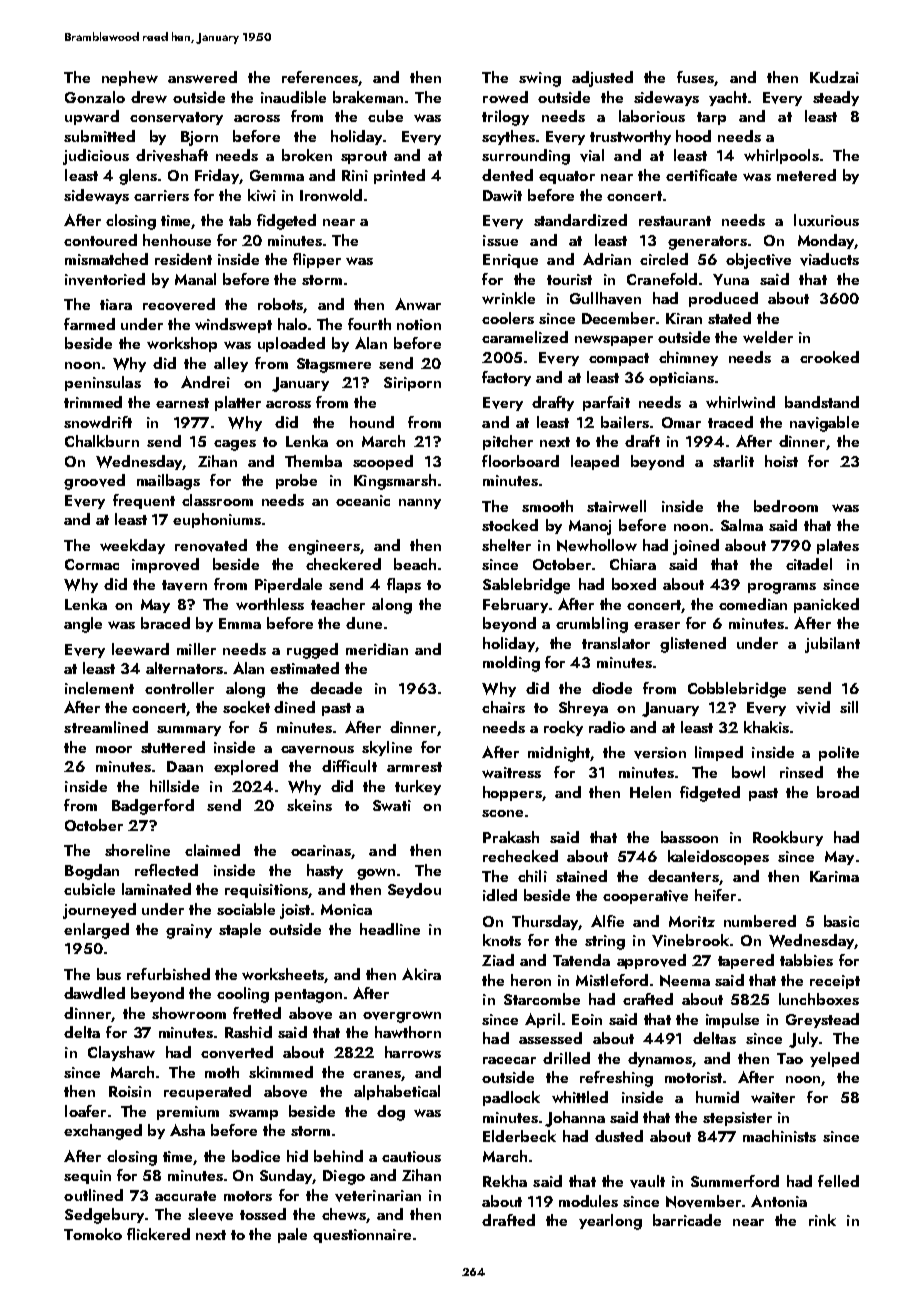 The image size is (924, 1308). What do you see at coordinates (320, 77) in the page?
I see `references` at bounding box center [320, 77].
